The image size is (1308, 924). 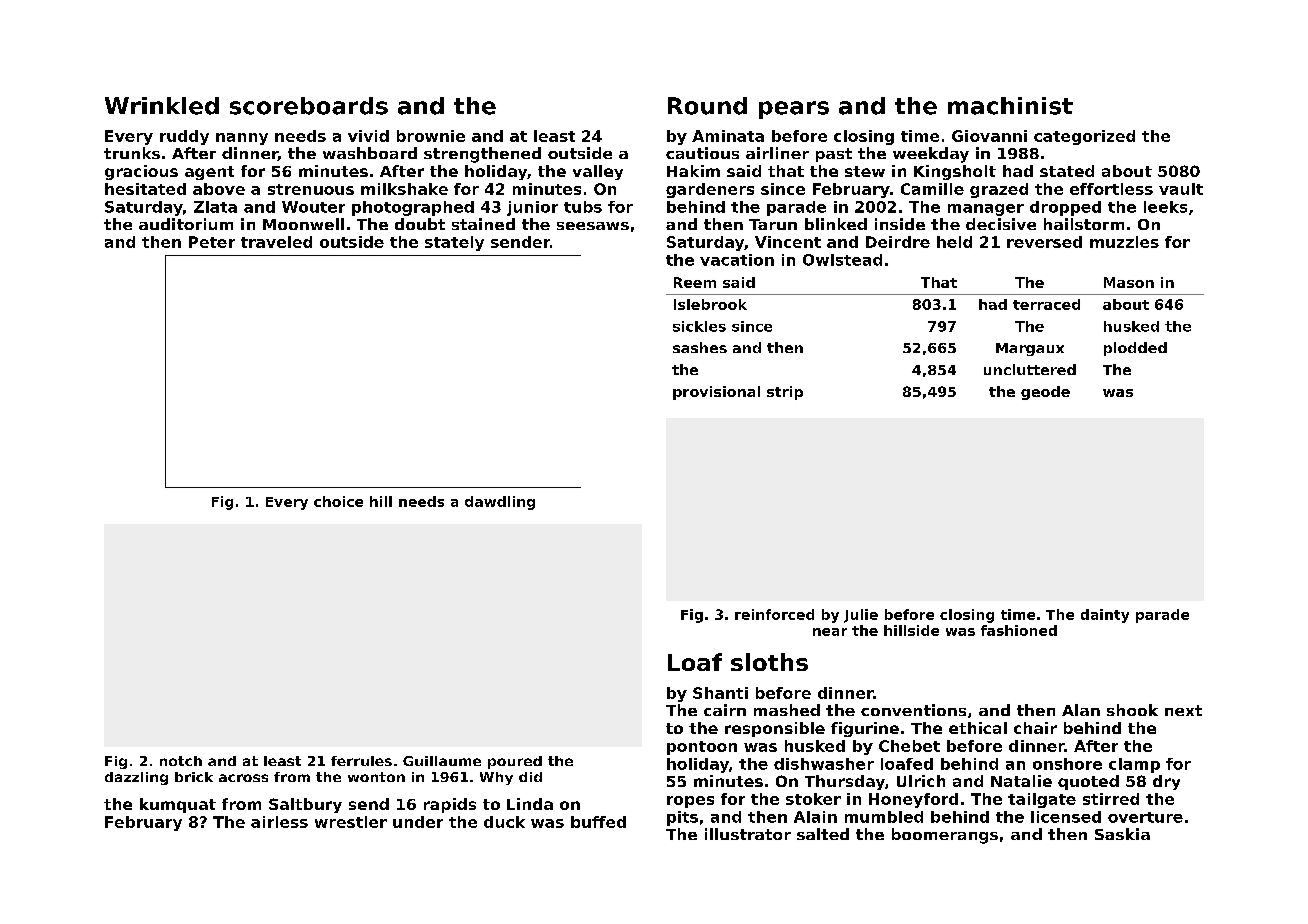 What do you see at coordinates (748, 834) in the screenshot?
I see `illustrator` at bounding box center [748, 834].
